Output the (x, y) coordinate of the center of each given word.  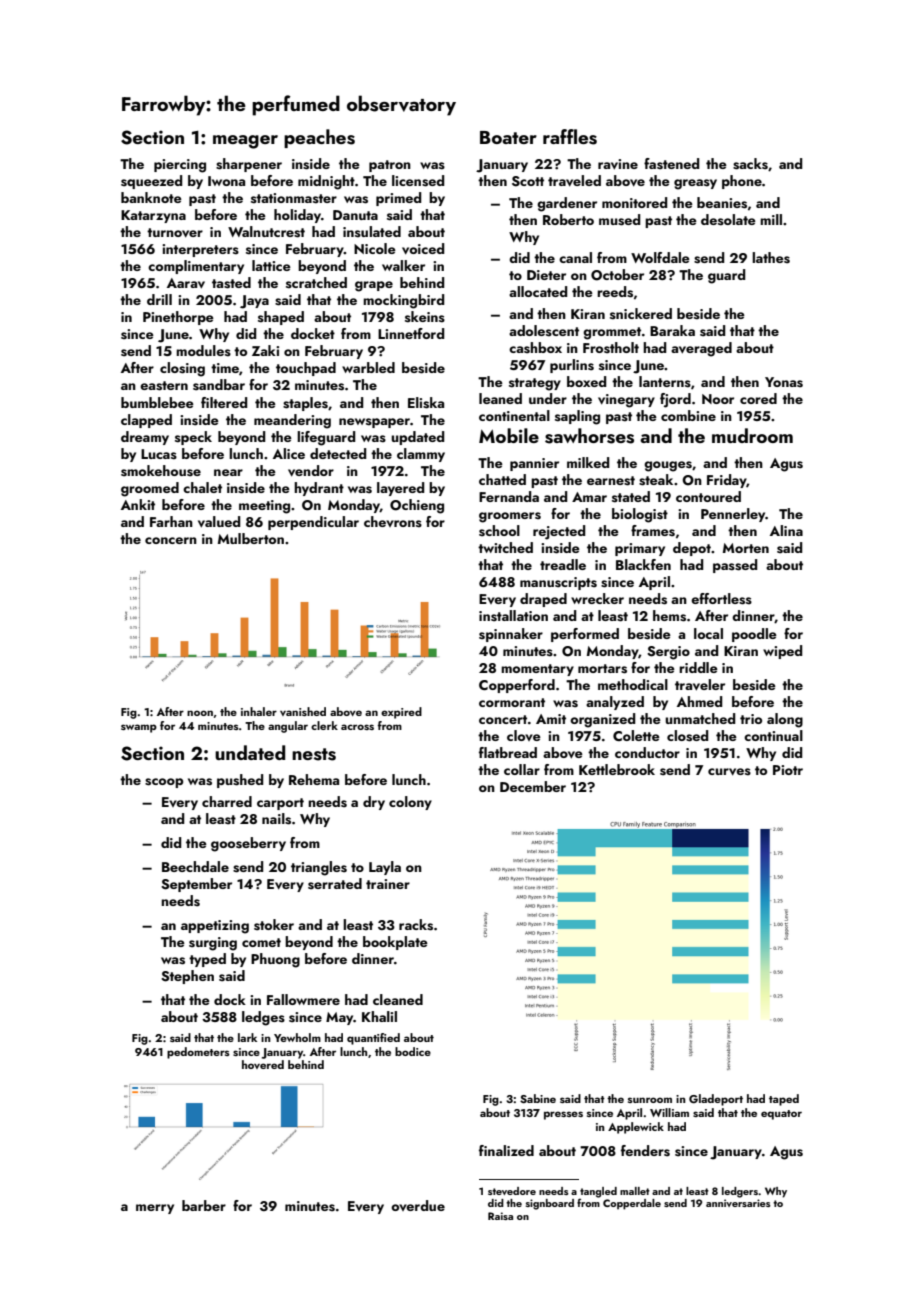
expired (401, 713)
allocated (538, 291)
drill (159, 299)
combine (688, 415)
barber (204, 1205)
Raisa (500, 1216)
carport (280, 804)
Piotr (788, 770)
